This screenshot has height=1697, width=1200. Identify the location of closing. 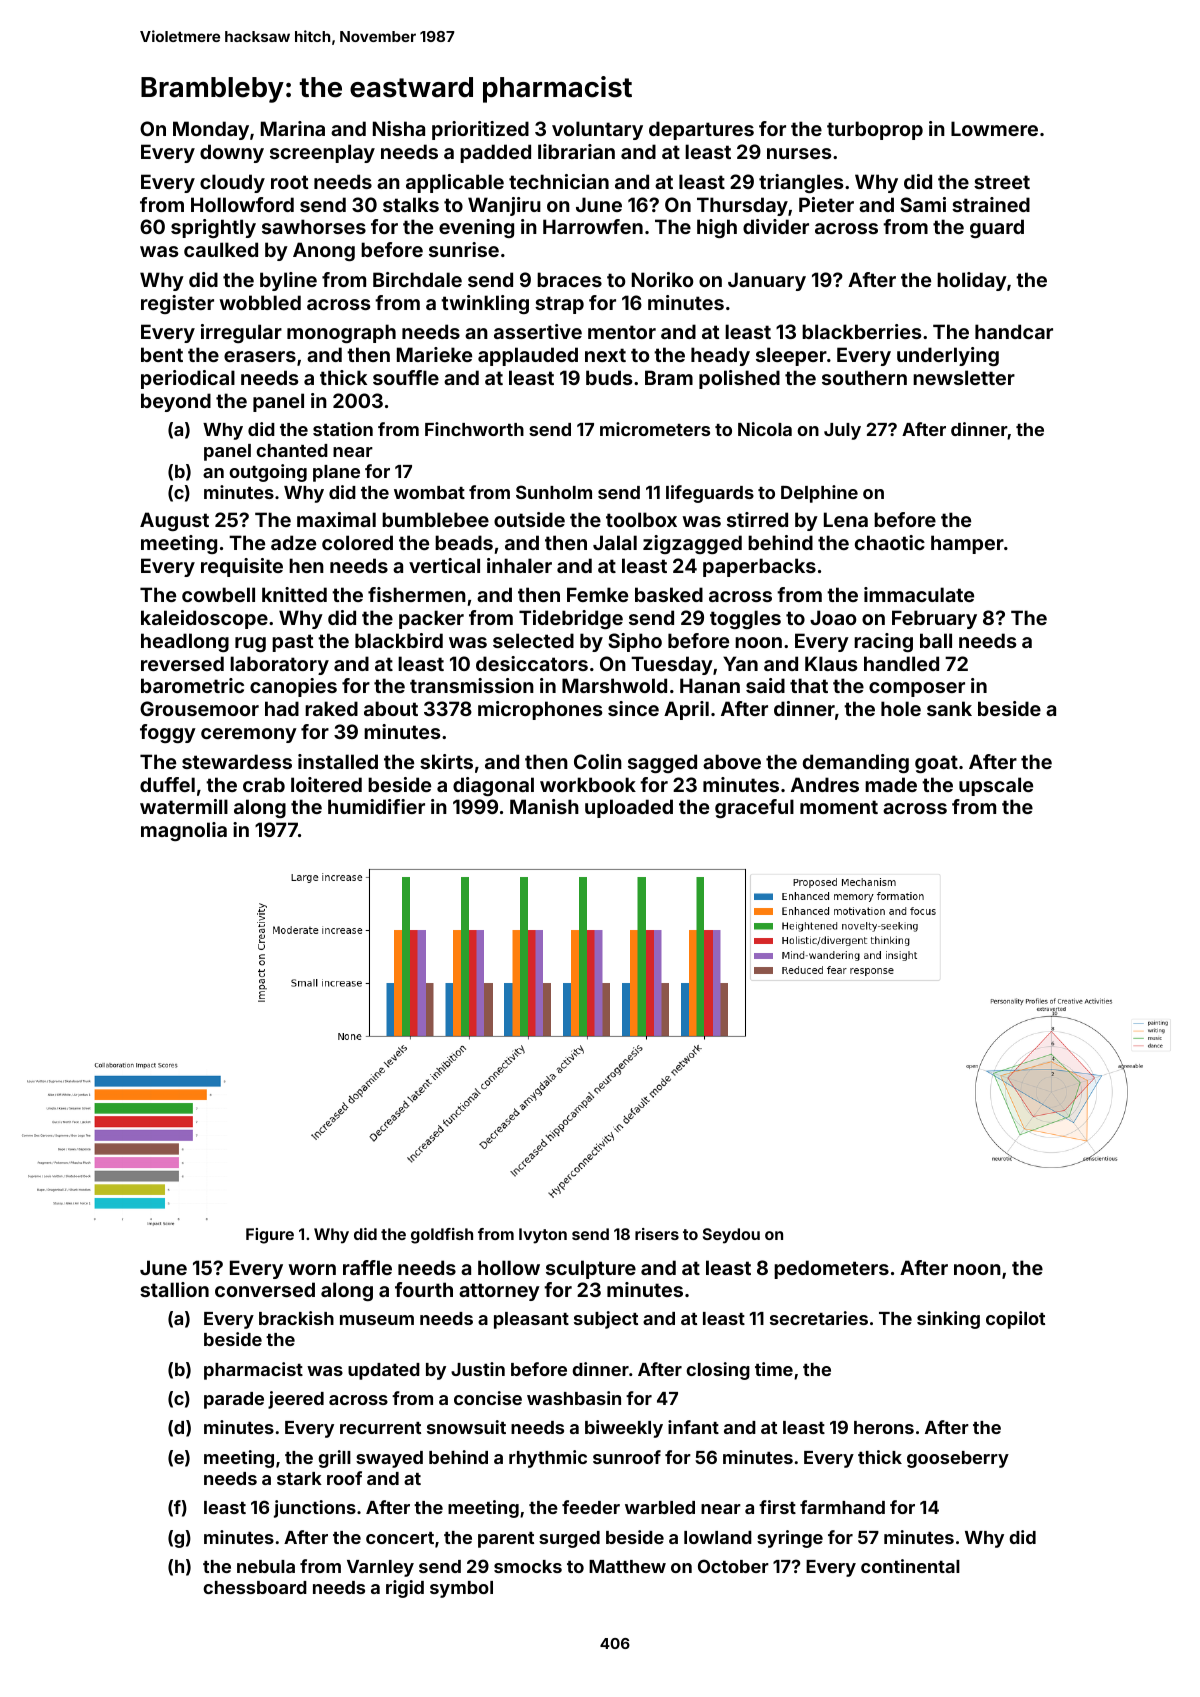
(718, 1371).
